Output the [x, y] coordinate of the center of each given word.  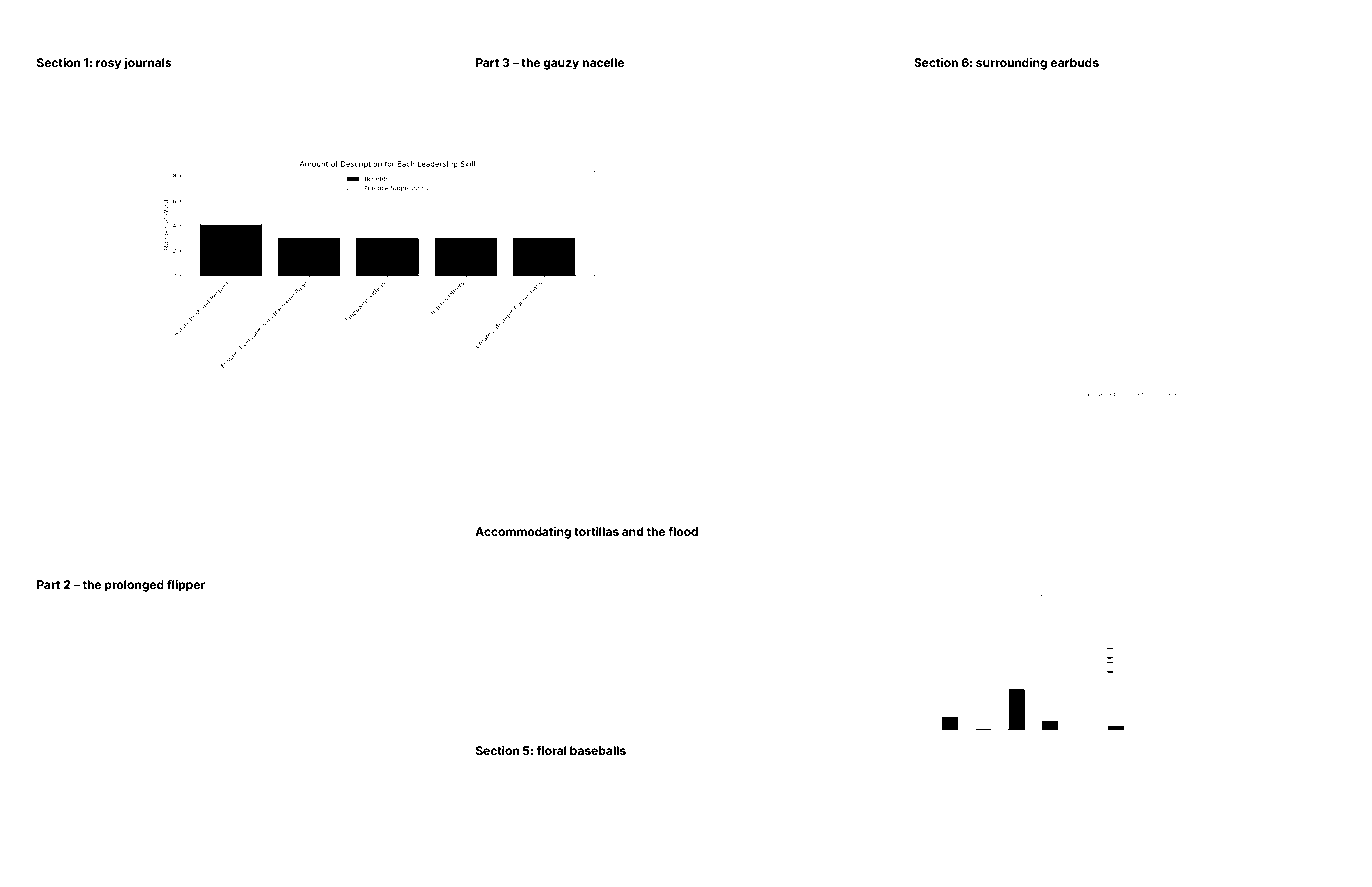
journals [148, 64]
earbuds [1074, 62]
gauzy [561, 65]
